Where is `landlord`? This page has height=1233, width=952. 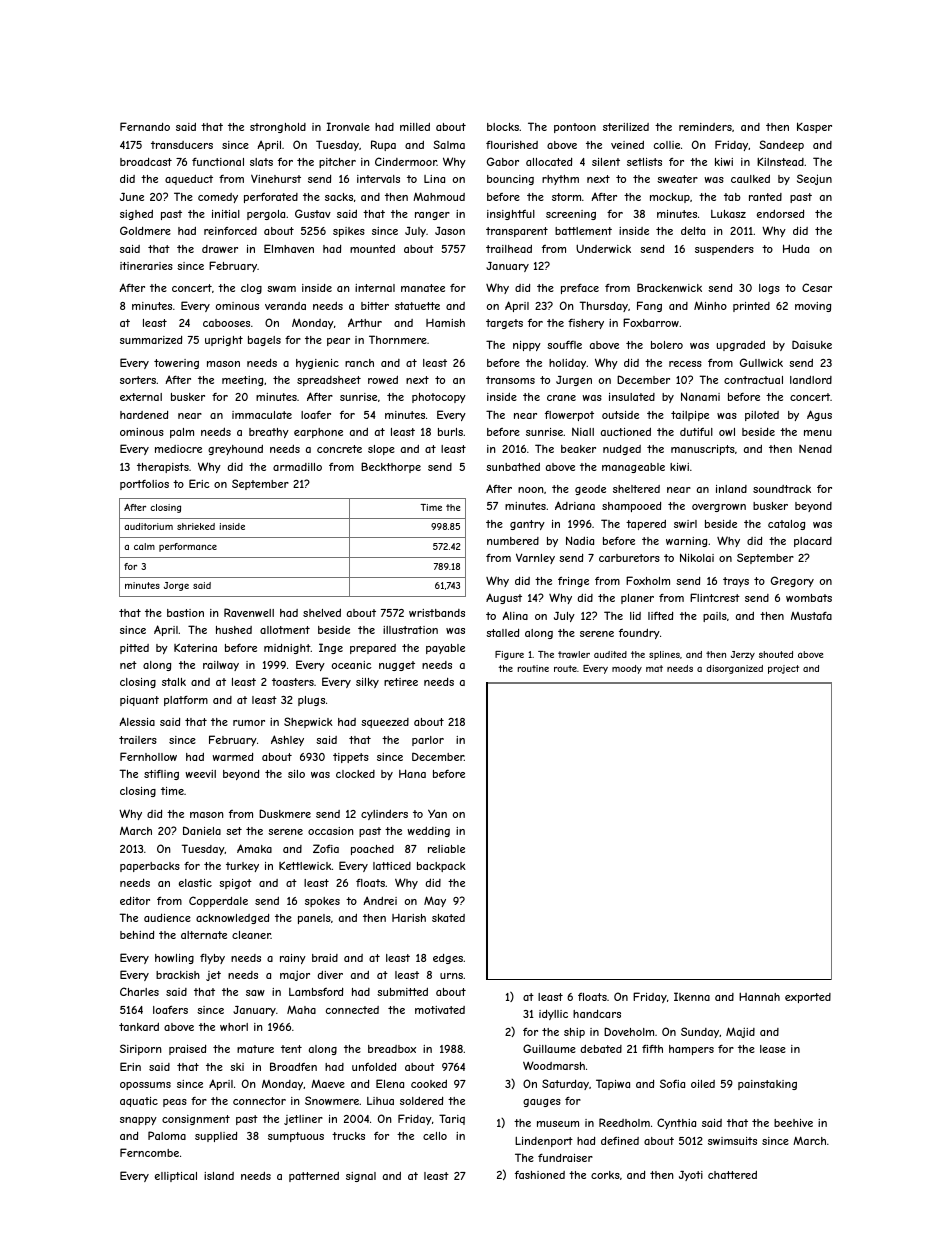
landlord is located at coordinates (811, 380).
